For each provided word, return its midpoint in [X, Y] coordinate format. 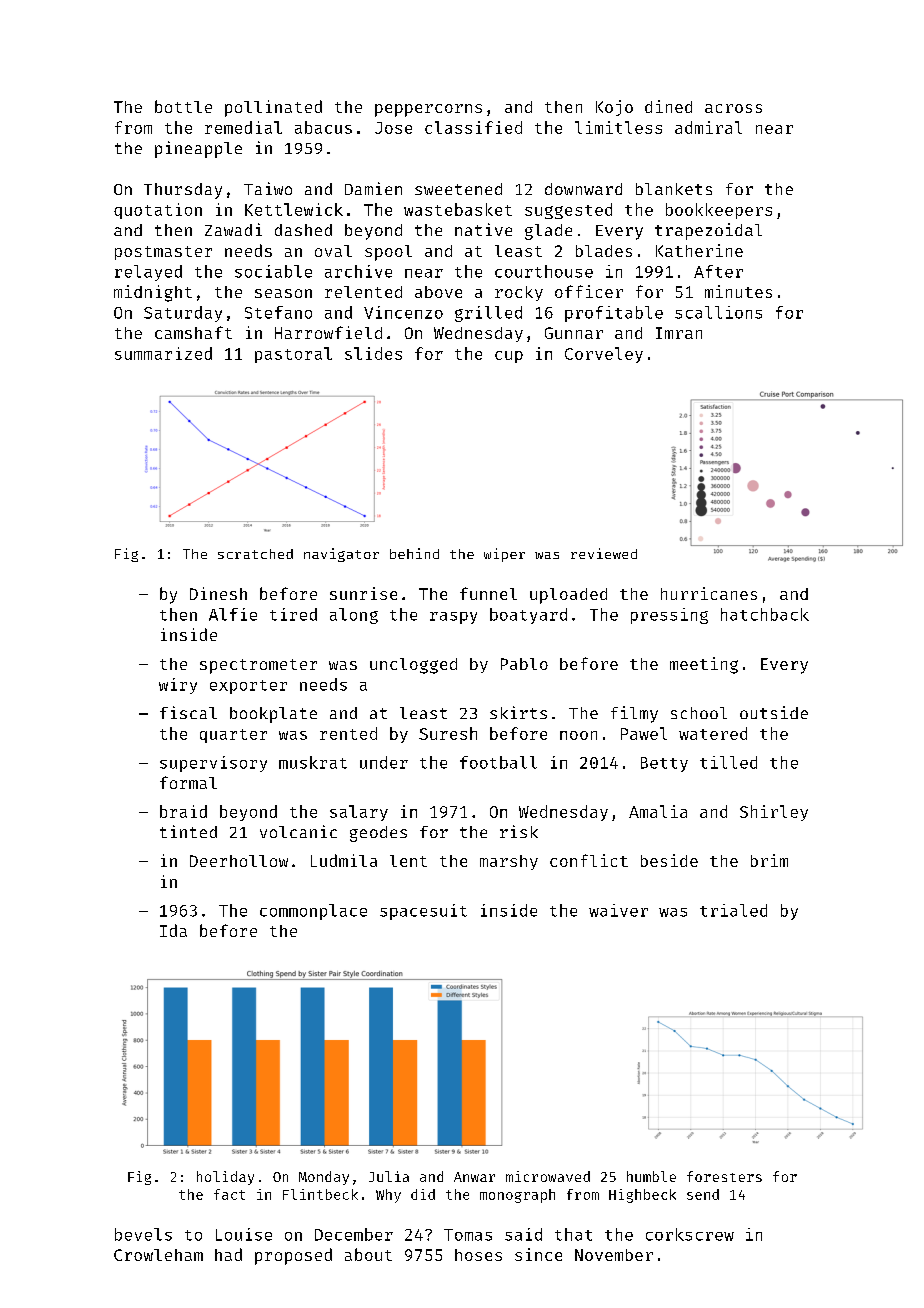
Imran [679, 333]
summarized [163, 353]
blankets [674, 189]
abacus [323, 127]
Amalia [658, 811]
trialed [733, 910]
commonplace [313, 912]
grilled [488, 314]
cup [509, 357]
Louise [244, 1234]
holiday [225, 1178]
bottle [183, 106]
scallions [718, 312]
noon [578, 735]
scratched [255, 554]
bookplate [273, 715]
